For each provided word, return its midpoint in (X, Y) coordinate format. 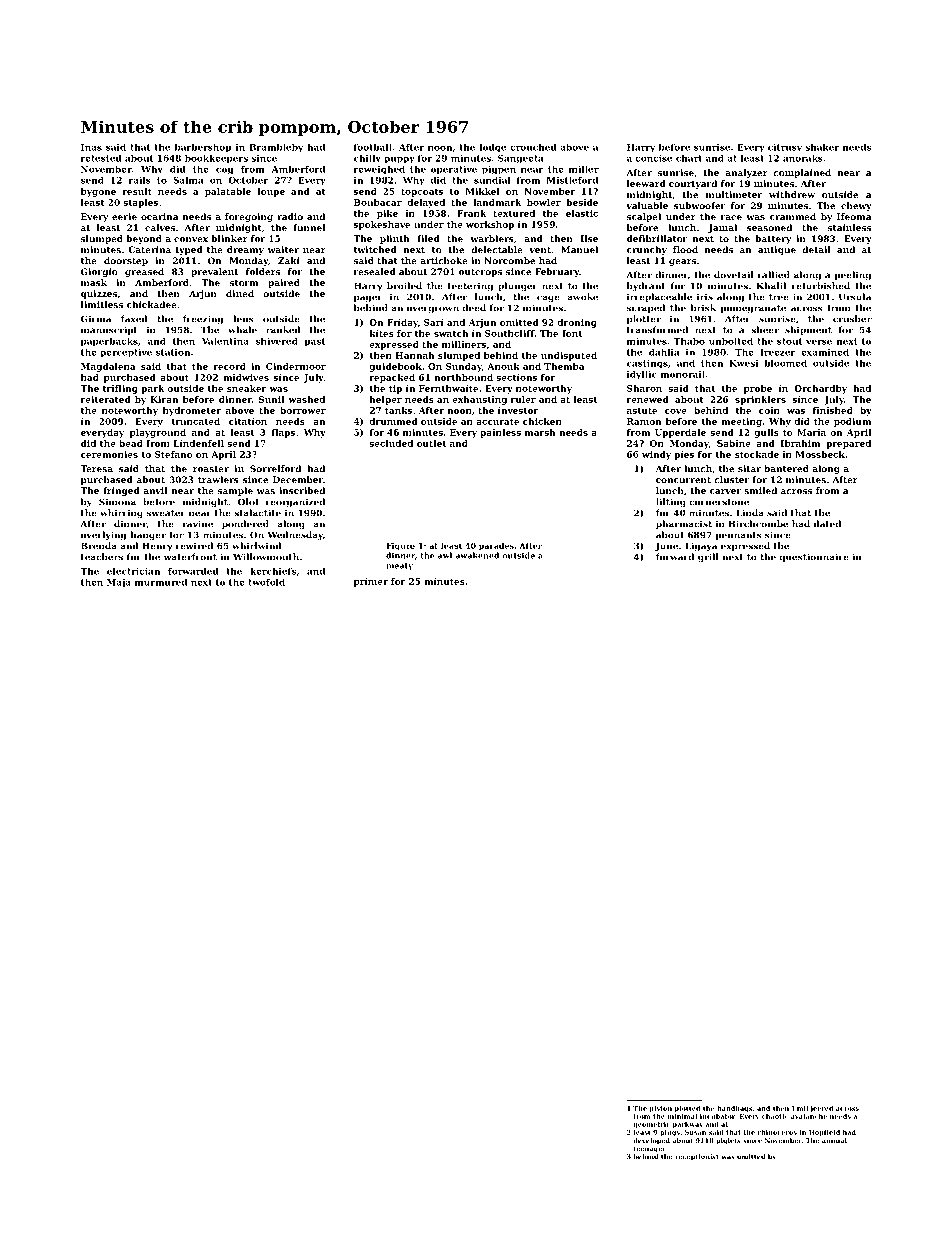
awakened (477, 555)
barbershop (203, 148)
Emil (800, 1108)
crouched (533, 147)
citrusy (785, 148)
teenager (649, 1149)
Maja (119, 583)
